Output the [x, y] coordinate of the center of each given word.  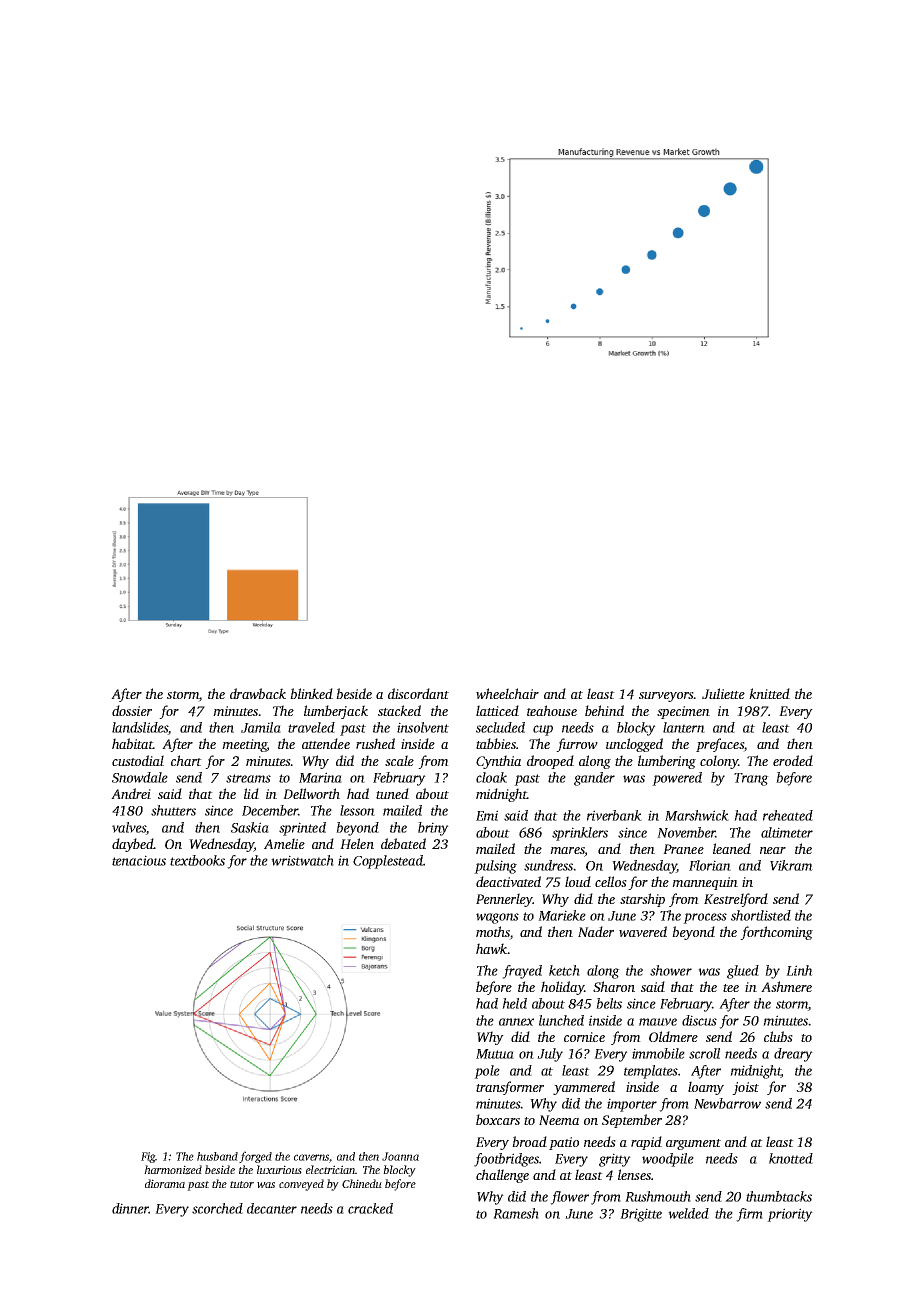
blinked [311, 693]
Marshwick [697, 815]
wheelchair [507, 693]
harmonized [173, 1170]
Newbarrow [727, 1103]
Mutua [495, 1054]
